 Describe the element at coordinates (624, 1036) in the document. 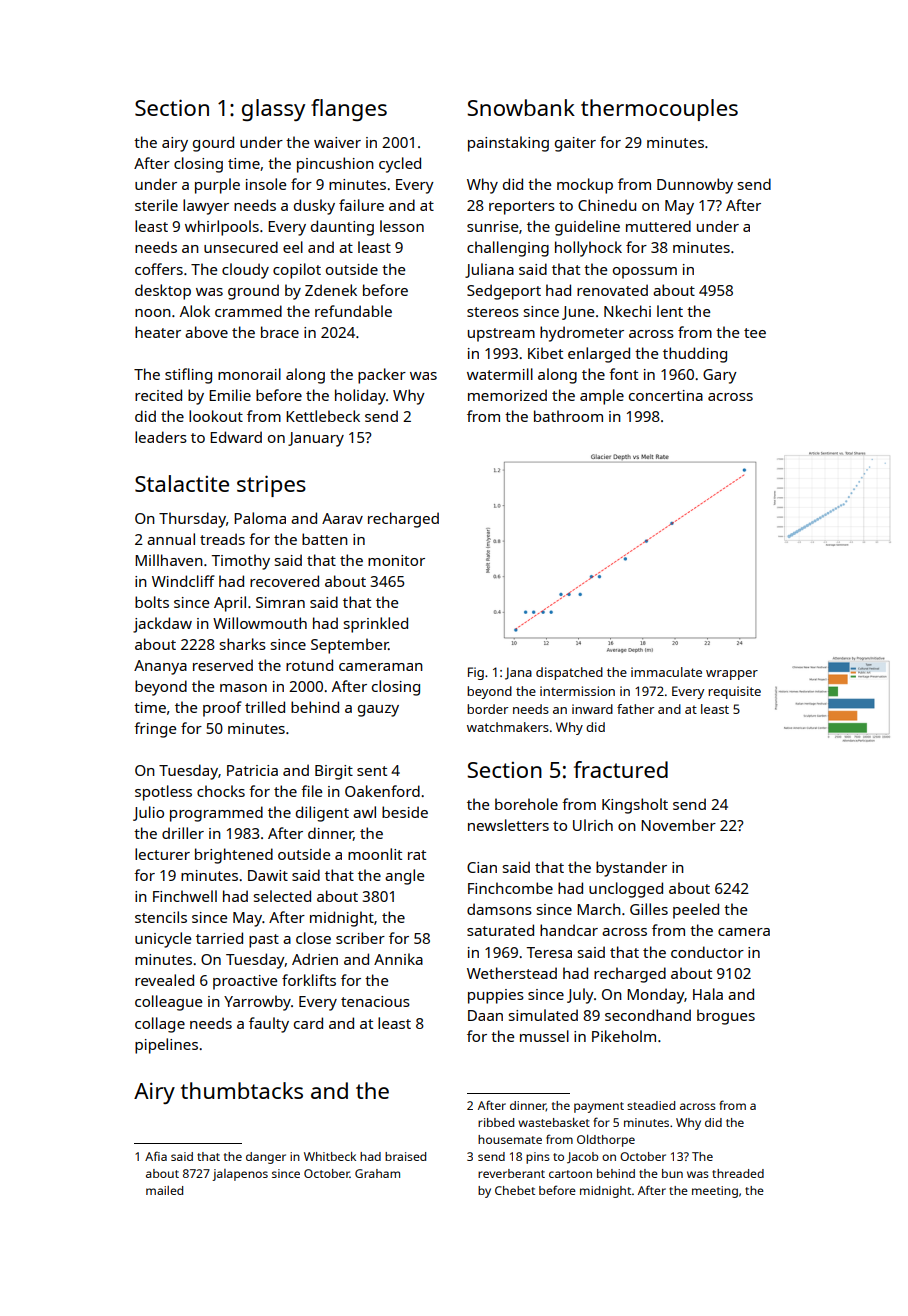

I see `Pikeholm` at that location.
